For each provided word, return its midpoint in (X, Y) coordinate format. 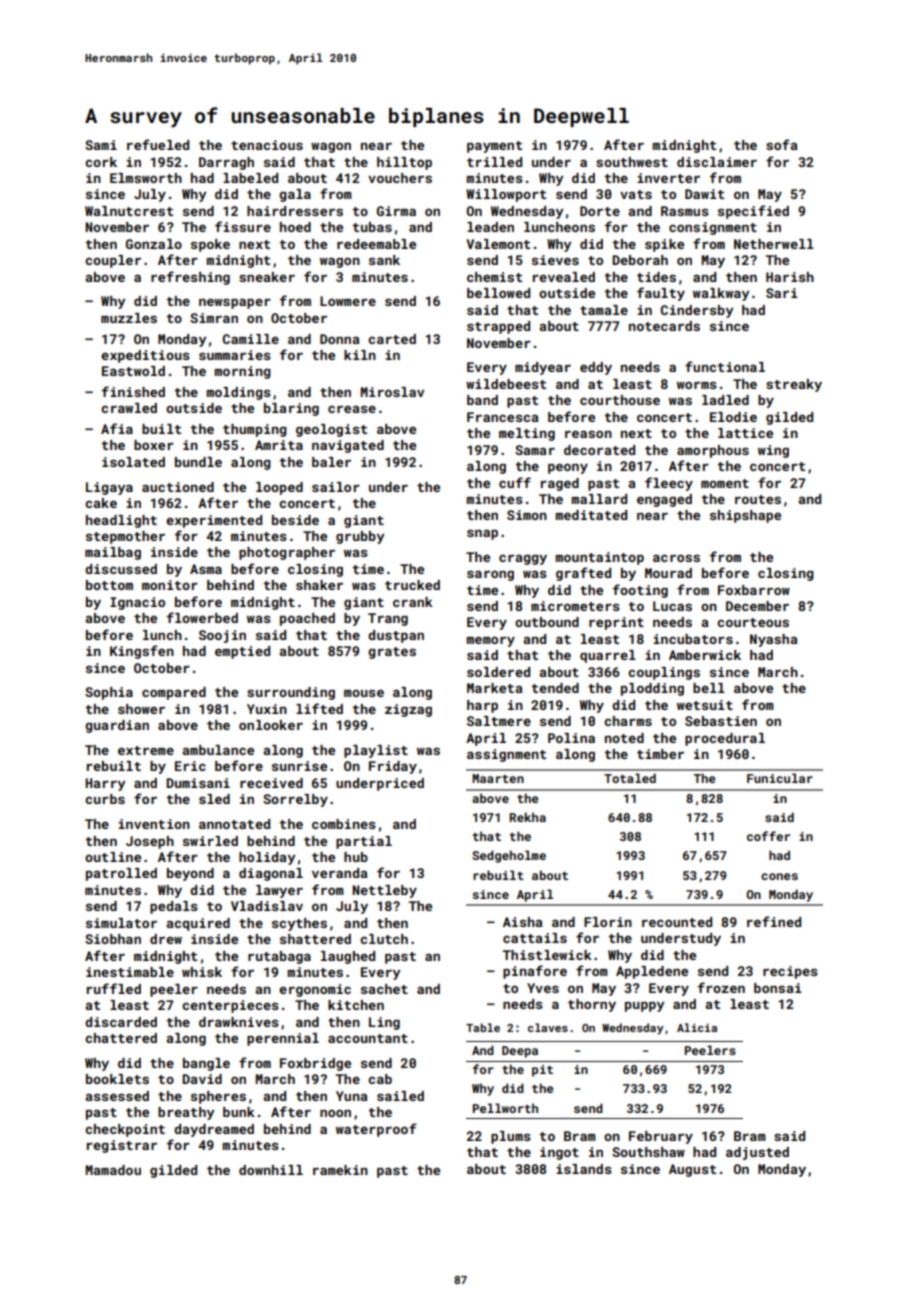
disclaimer (717, 162)
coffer (768, 836)
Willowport (506, 195)
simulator (121, 923)
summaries (235, 355)
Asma (206, 569)
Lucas (672, 606)
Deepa (520, 1052)
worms (697, 385)
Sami (101, 145)
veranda (339, 873)
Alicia (697, 1027)
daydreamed (214, 1130)
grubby (360, 537)
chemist (494, 277)
